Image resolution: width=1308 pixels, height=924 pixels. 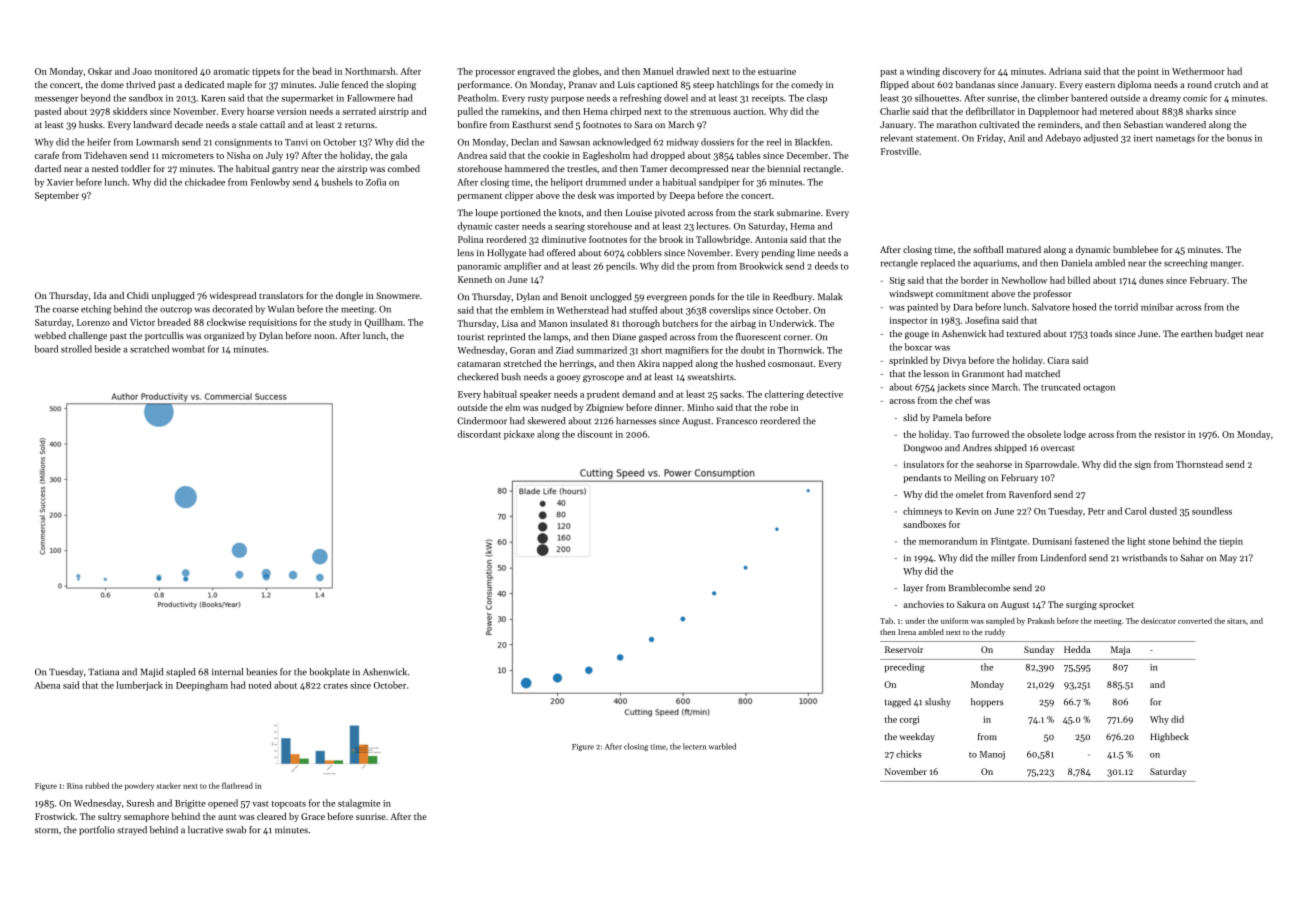 What do you see at coordinates (692, 71) in the page?
I see `drawled` at bounding box center [692, 71].
